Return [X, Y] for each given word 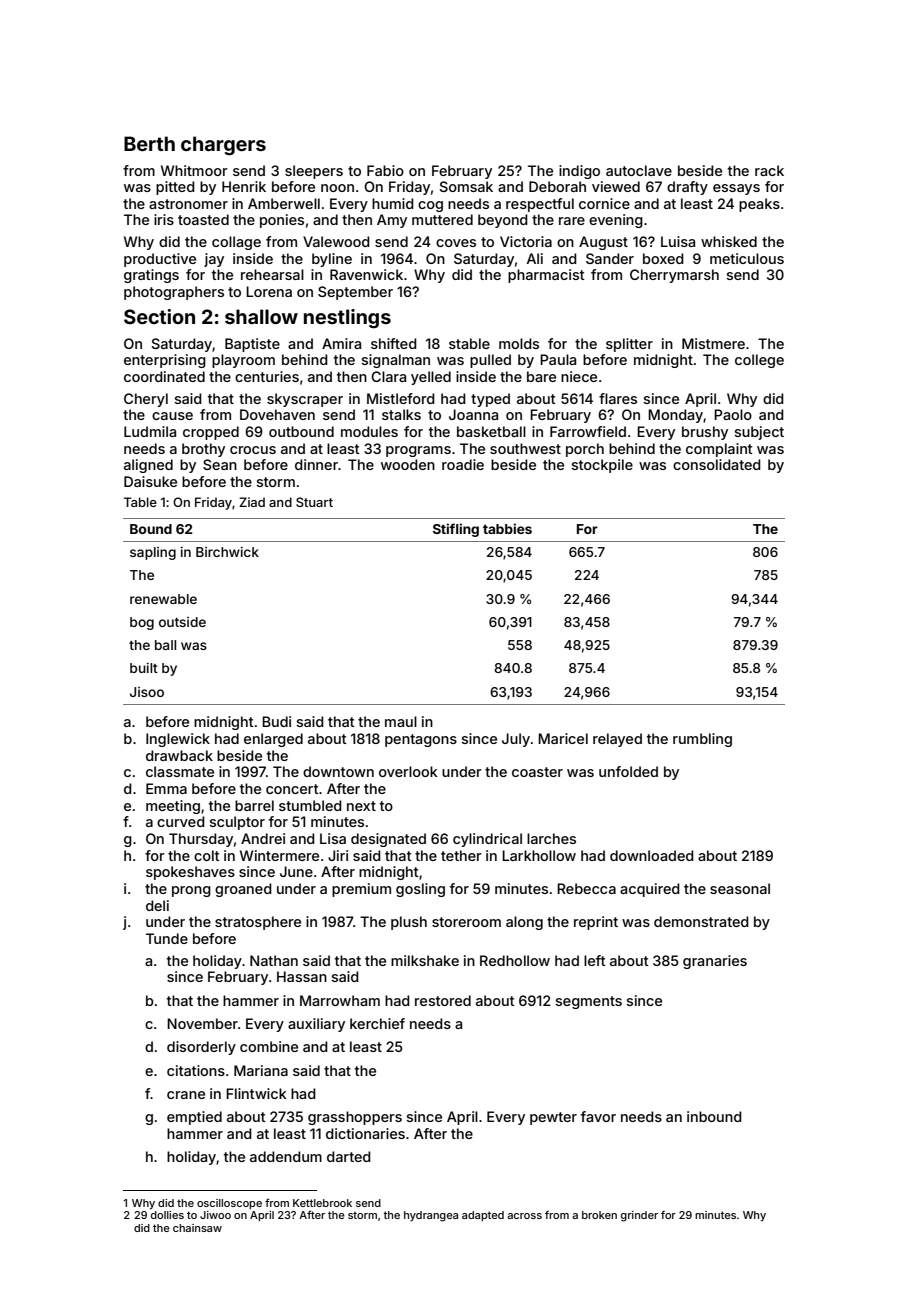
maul [401, 721]
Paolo [733, 414]
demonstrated [701, 921]
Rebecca [586, 888]
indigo [579, 172]
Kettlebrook [322, 1203]
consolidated [717, 464]
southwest [525, 448]
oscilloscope [229, 1204]
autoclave [639, 170]
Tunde [167, 938]
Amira [341, 343]
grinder [639, 1216]
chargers [223, 146]
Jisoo [147, 692]
